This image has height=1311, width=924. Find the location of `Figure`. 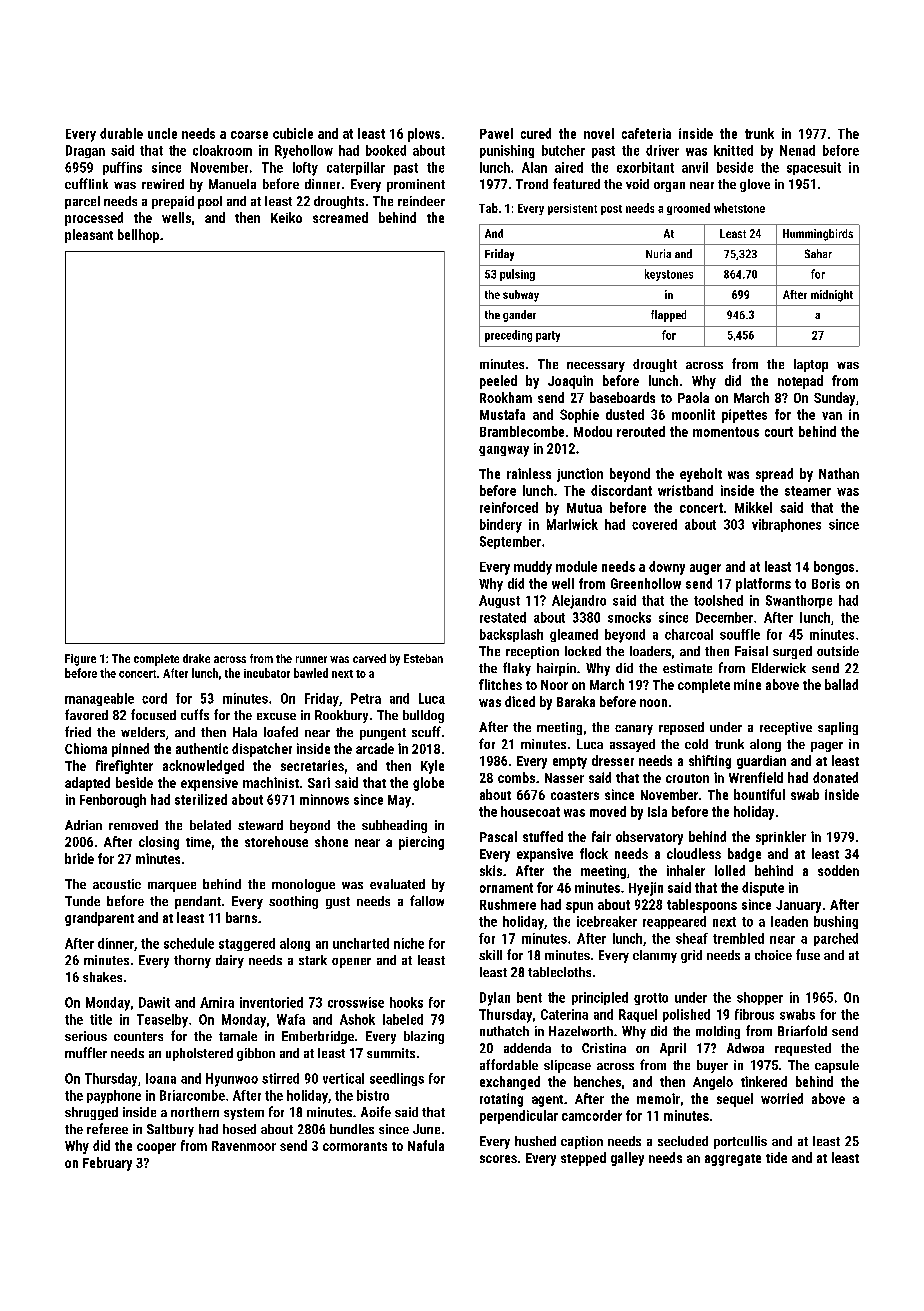

Figure is located at coordinates (80, 660).
